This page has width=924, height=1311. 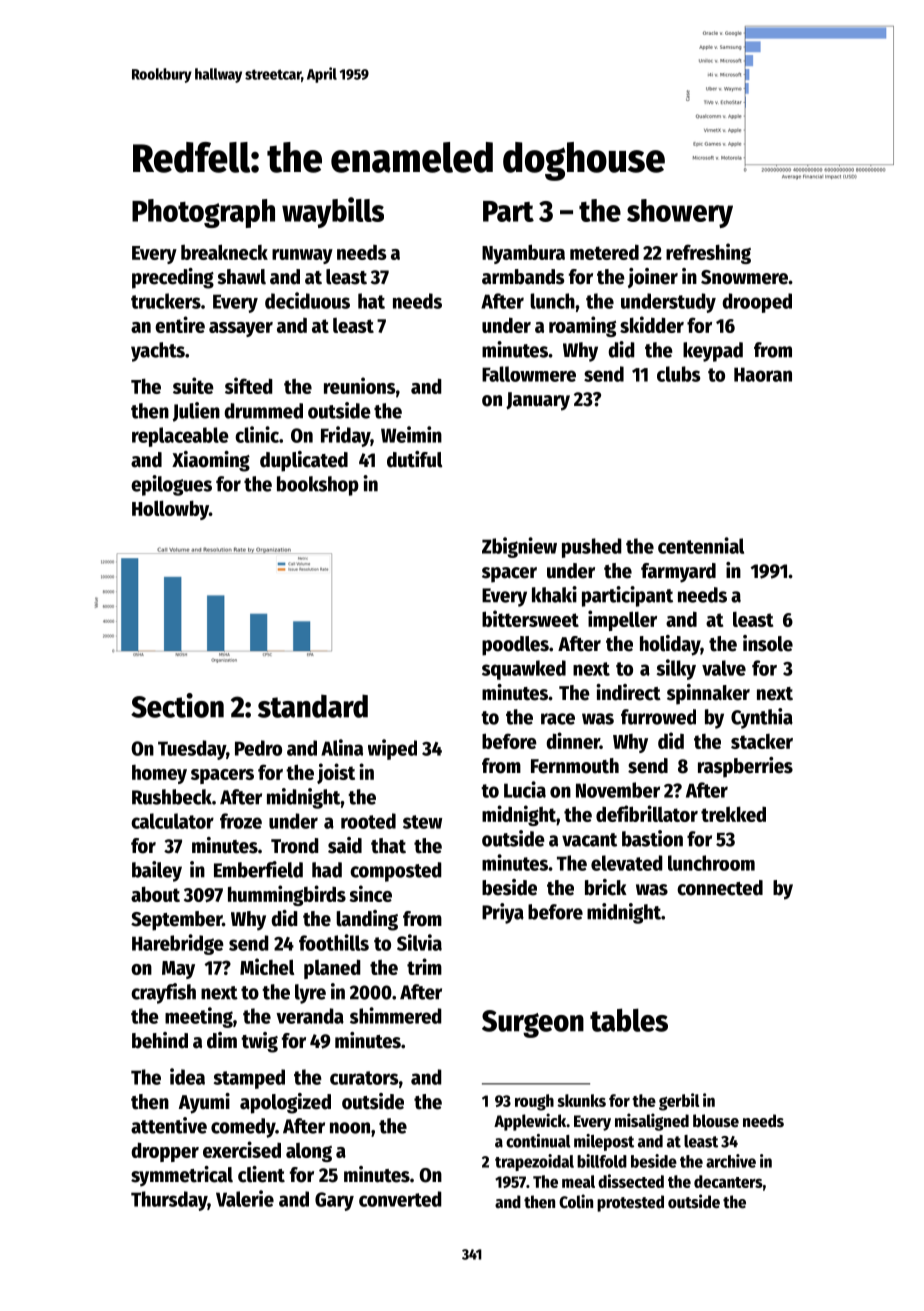 I want to click on Silvia, so click(x=419, y=942).
